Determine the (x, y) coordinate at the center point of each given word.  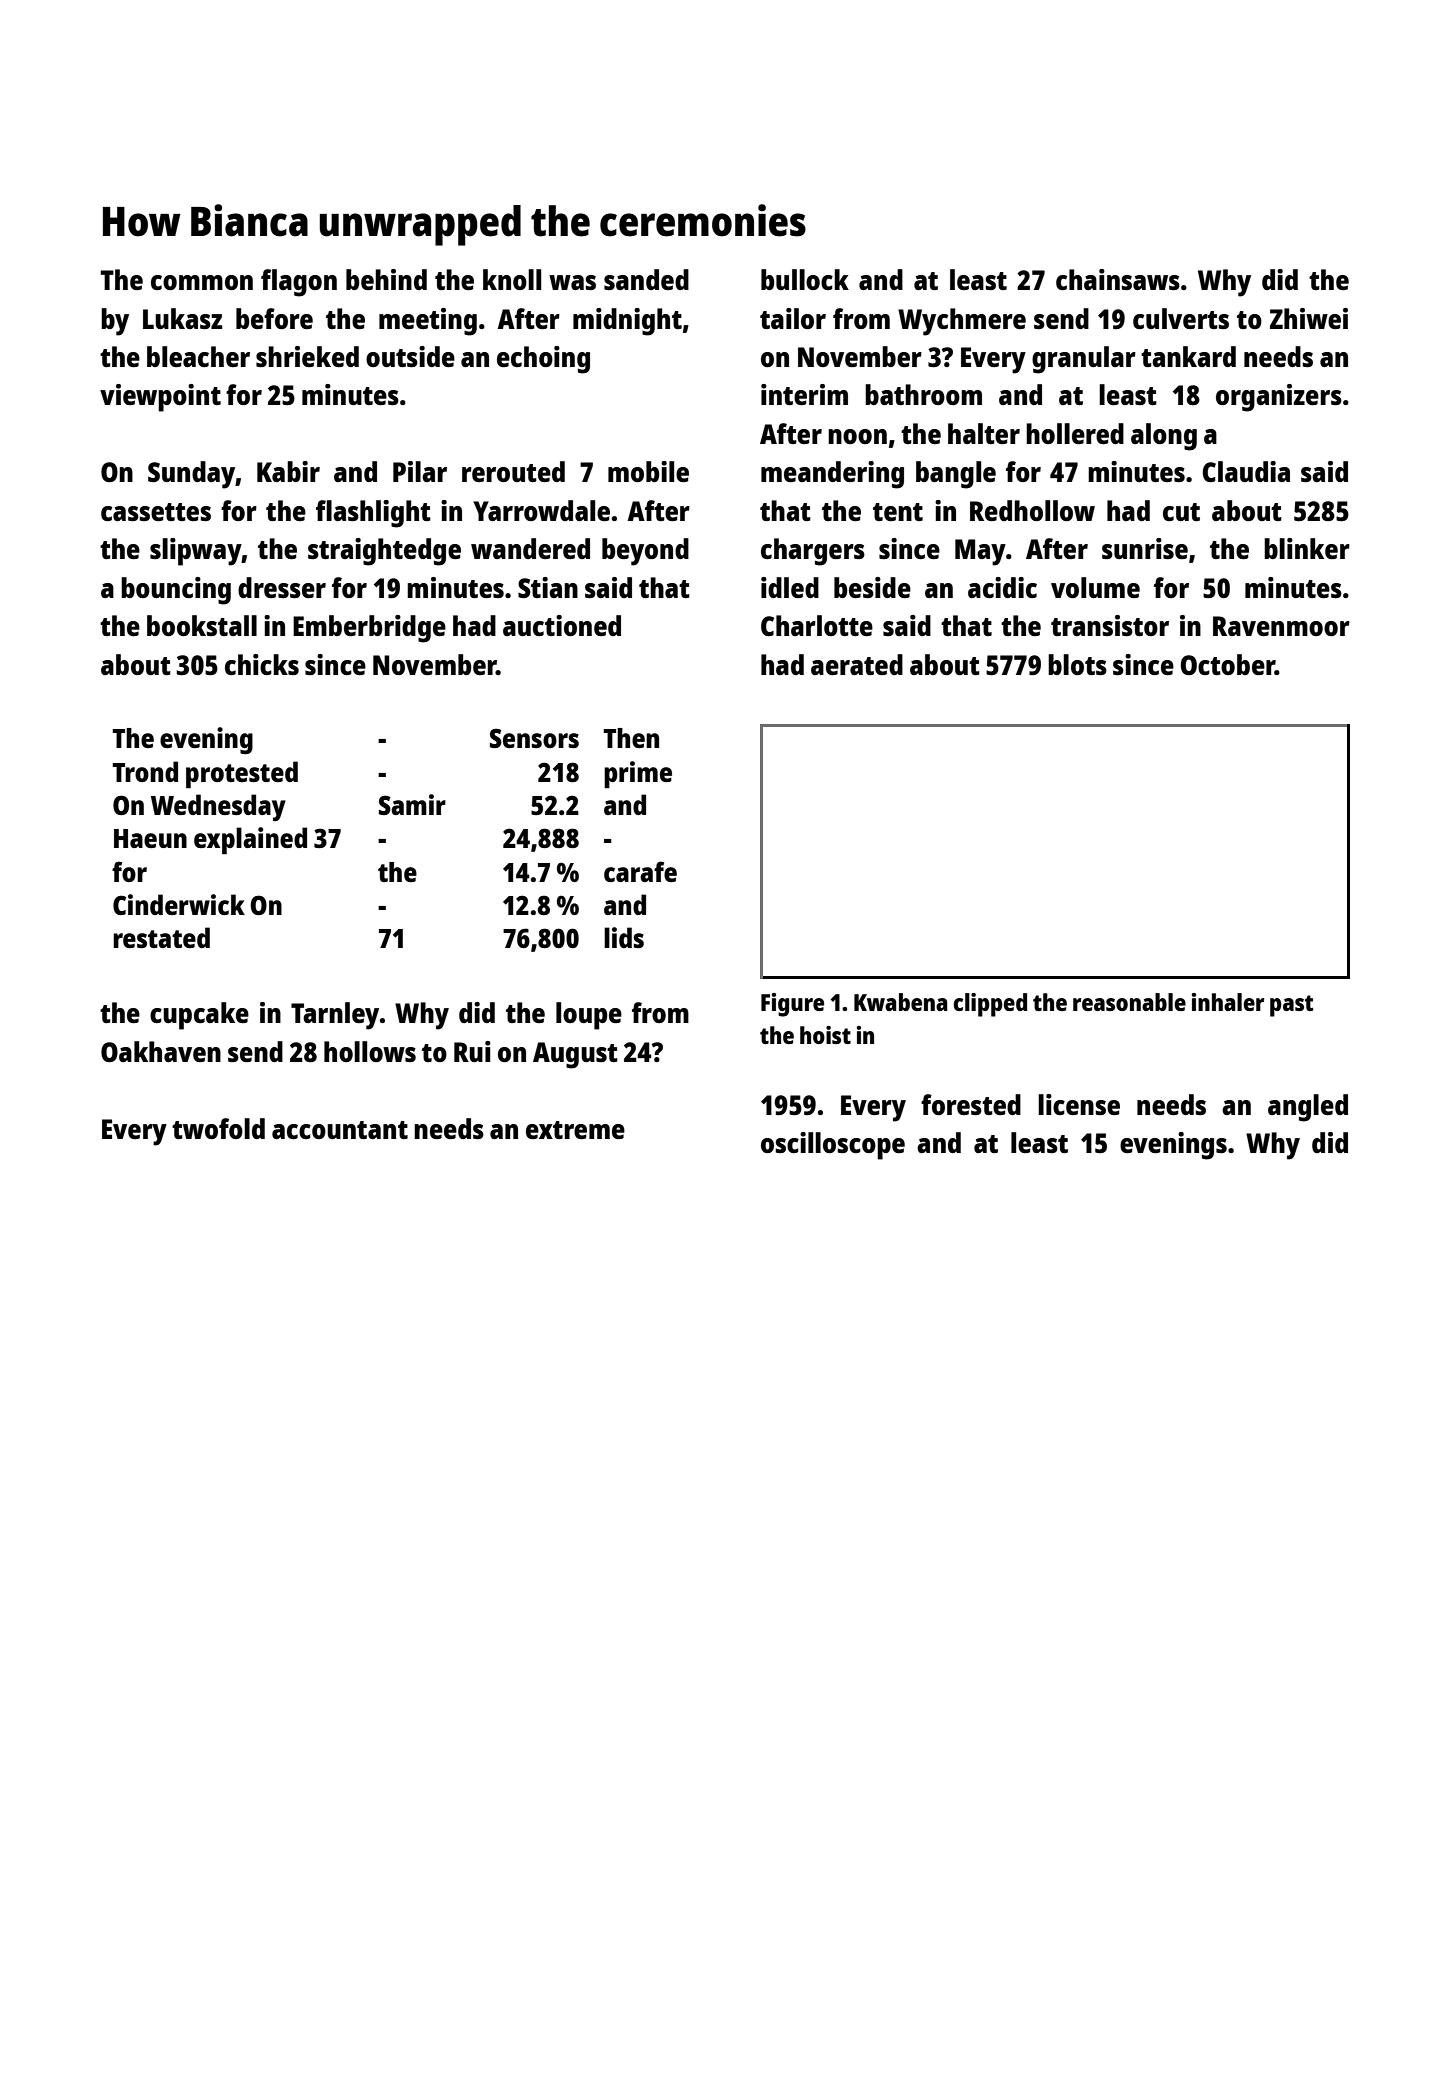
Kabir (288, 471)
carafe (640, 871)
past (1291, 1006)
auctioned (562, 625)
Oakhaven (161, 1051)
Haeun (150, 838)
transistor (1110, 625)
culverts (1181, 318)
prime (638, 775)
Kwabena (900, 1002)
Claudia (1246, 471)
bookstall (202, 625)
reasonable (1129, 1002)
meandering (832, 475)
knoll (512, 279)
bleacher (198, 356)
